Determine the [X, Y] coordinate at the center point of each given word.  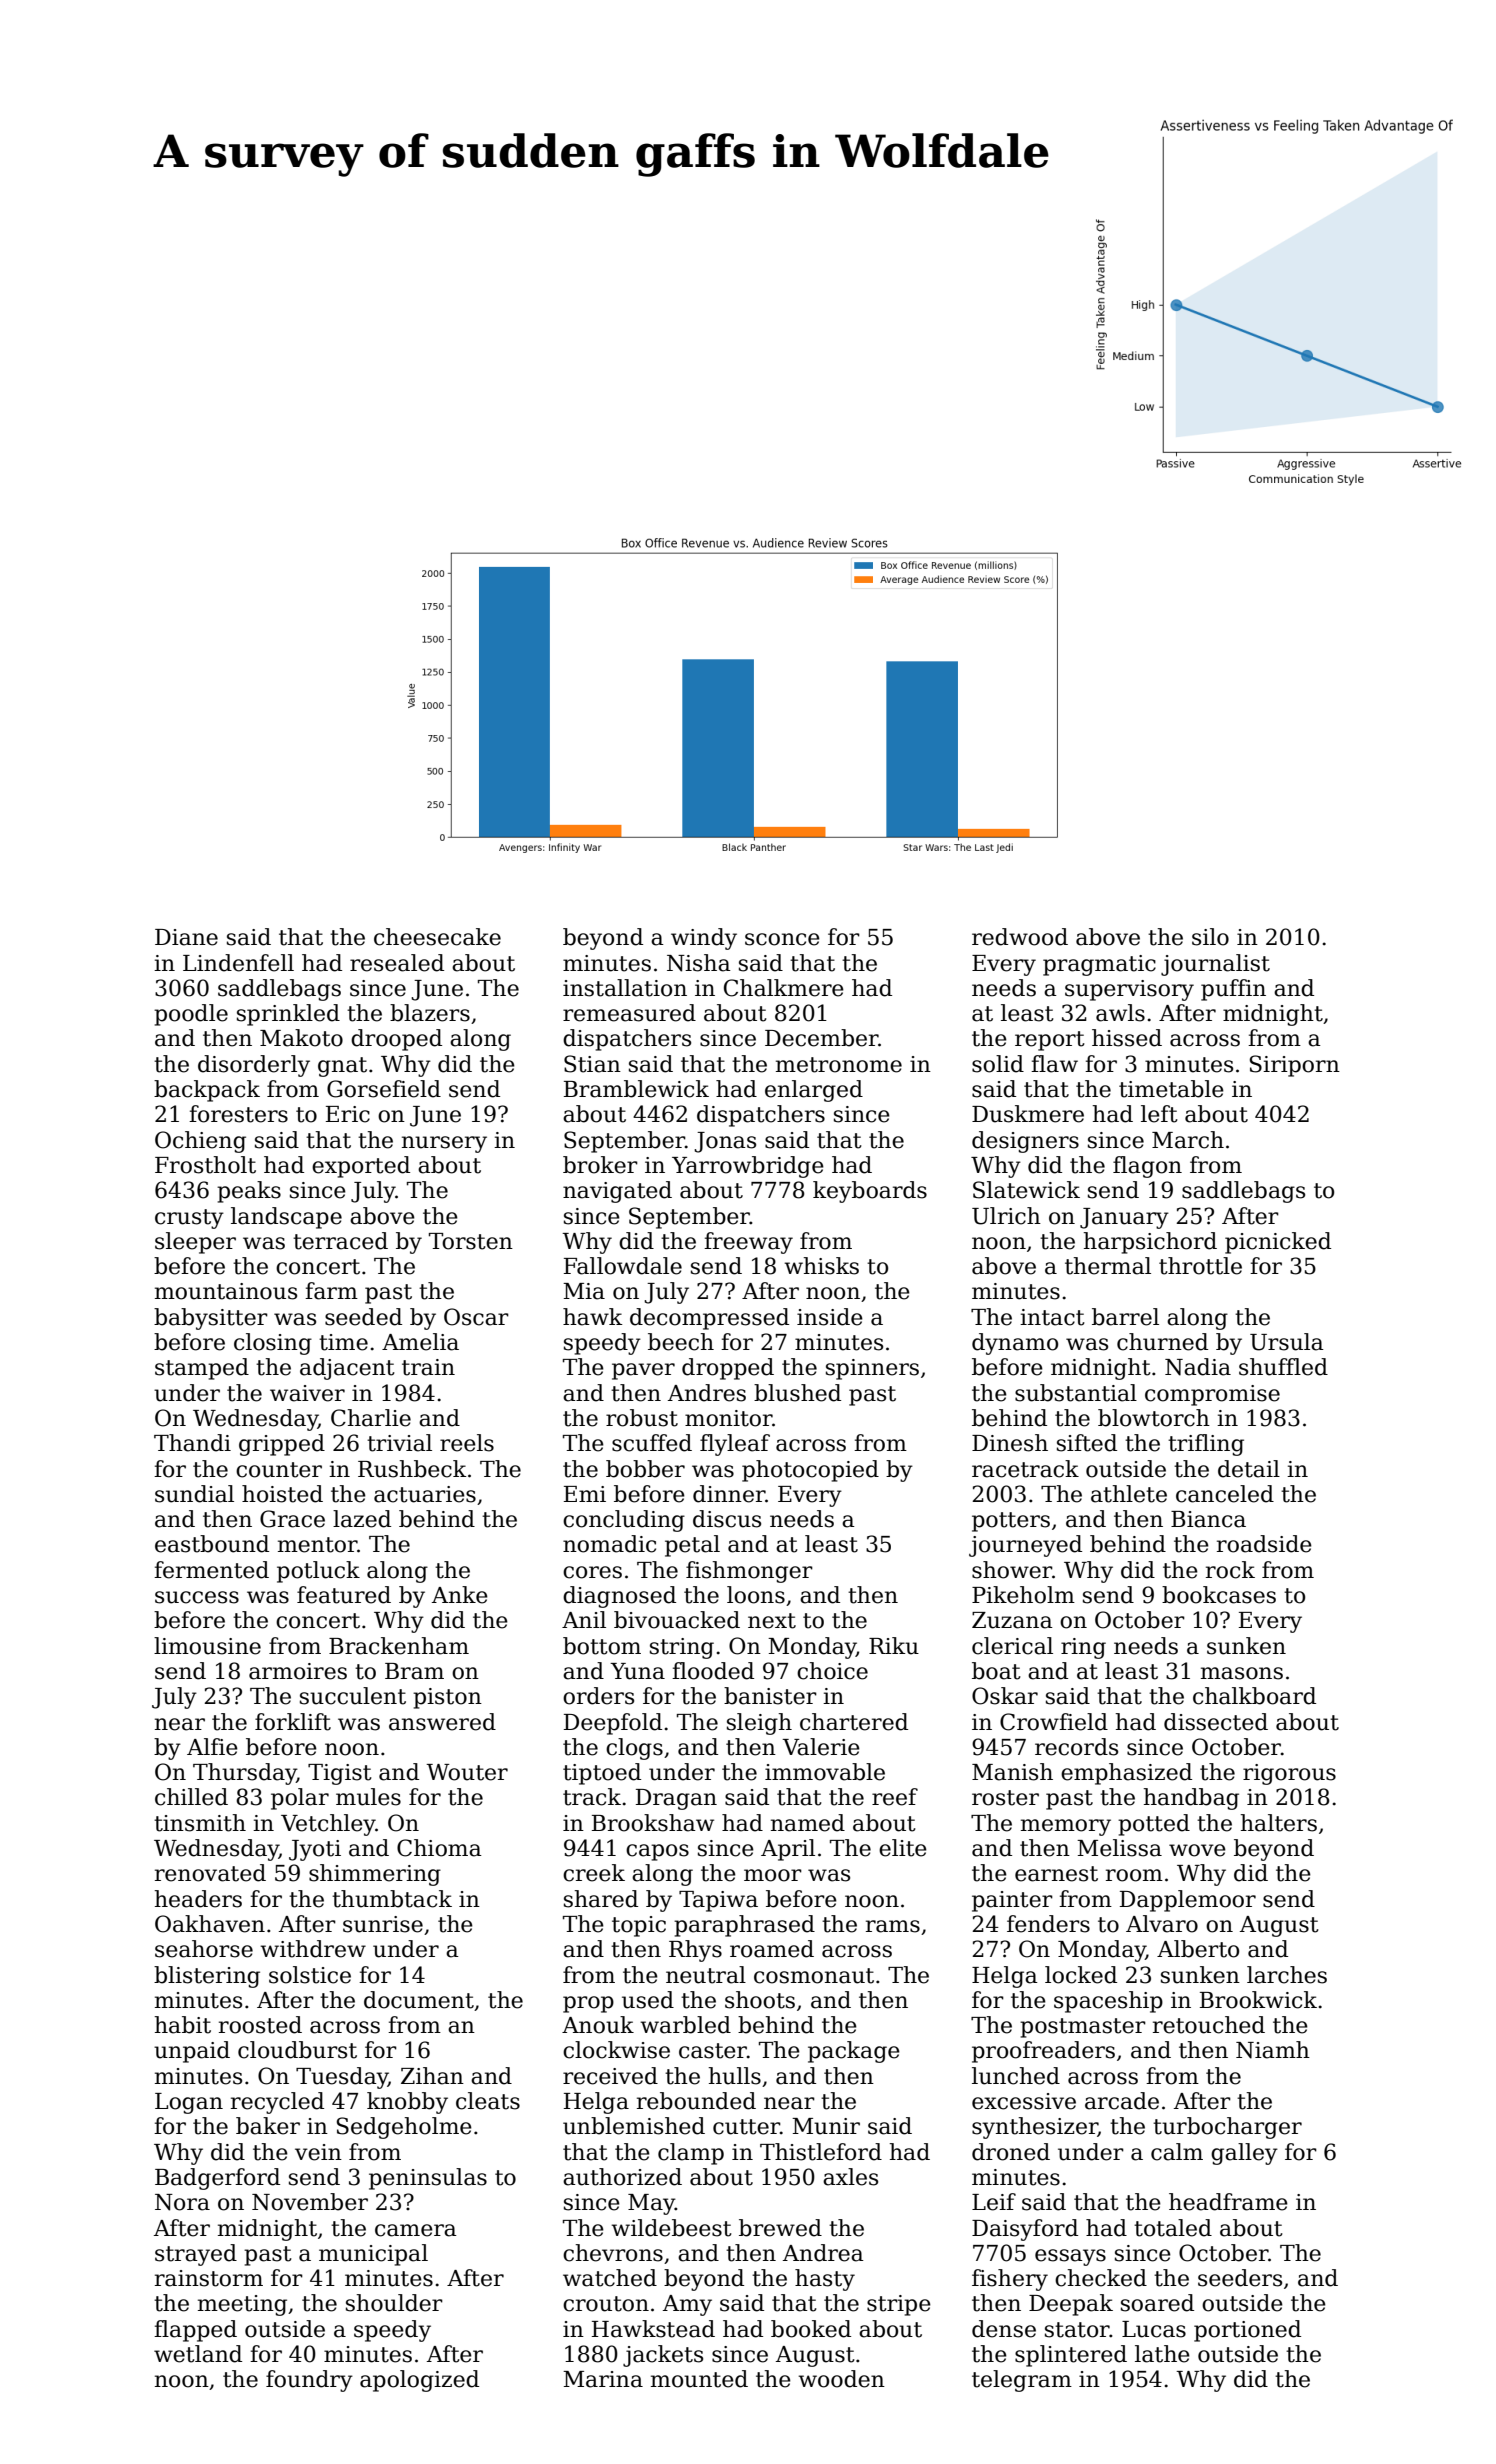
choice [832, 1671]
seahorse [204, 1949]
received [610, 2076]
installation [625, 988]
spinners [872, 1369]
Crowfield [1054, 1722]
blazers [430, 1013]
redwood [1020, 937]
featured [344, 1595]
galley [1244, 2154]
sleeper [195, 1243]
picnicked [1278, 1243]
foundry [309, 2381]
